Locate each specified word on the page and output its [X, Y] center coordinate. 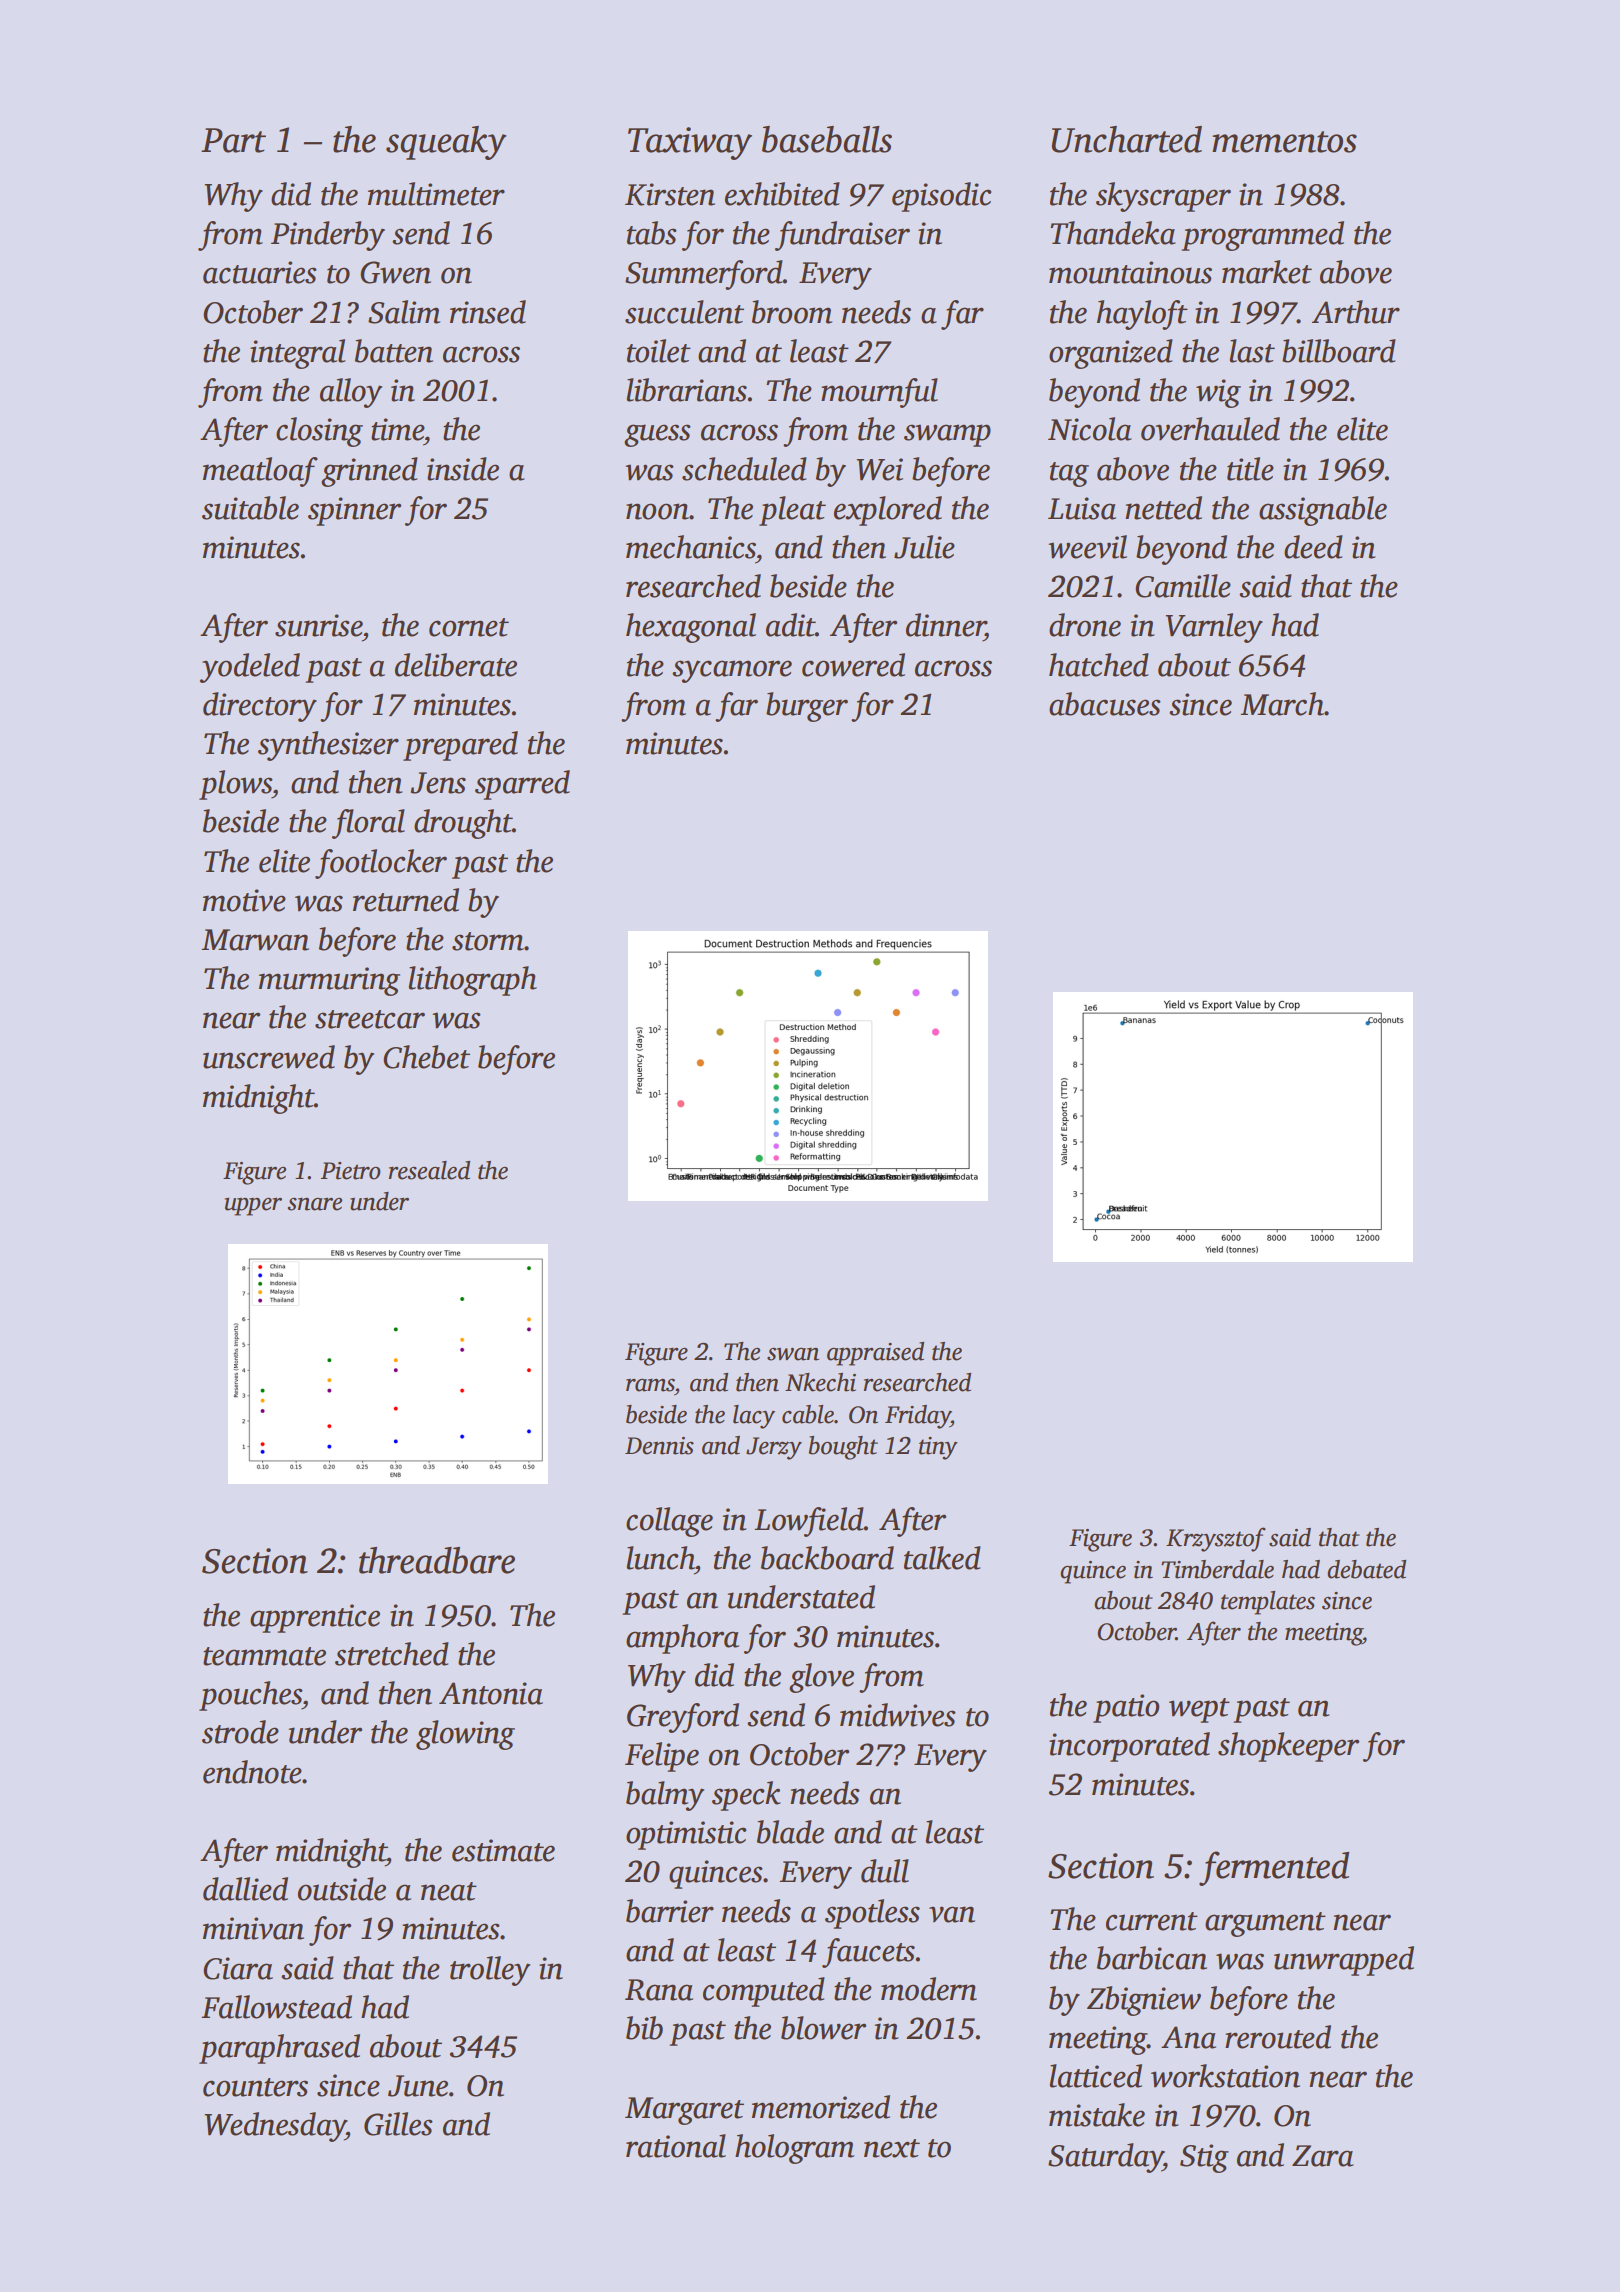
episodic [941, 197]
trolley [490, 1971]
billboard [1339, 351]
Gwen [395, 272]
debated [1366, 1569]
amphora [682, 1639]
